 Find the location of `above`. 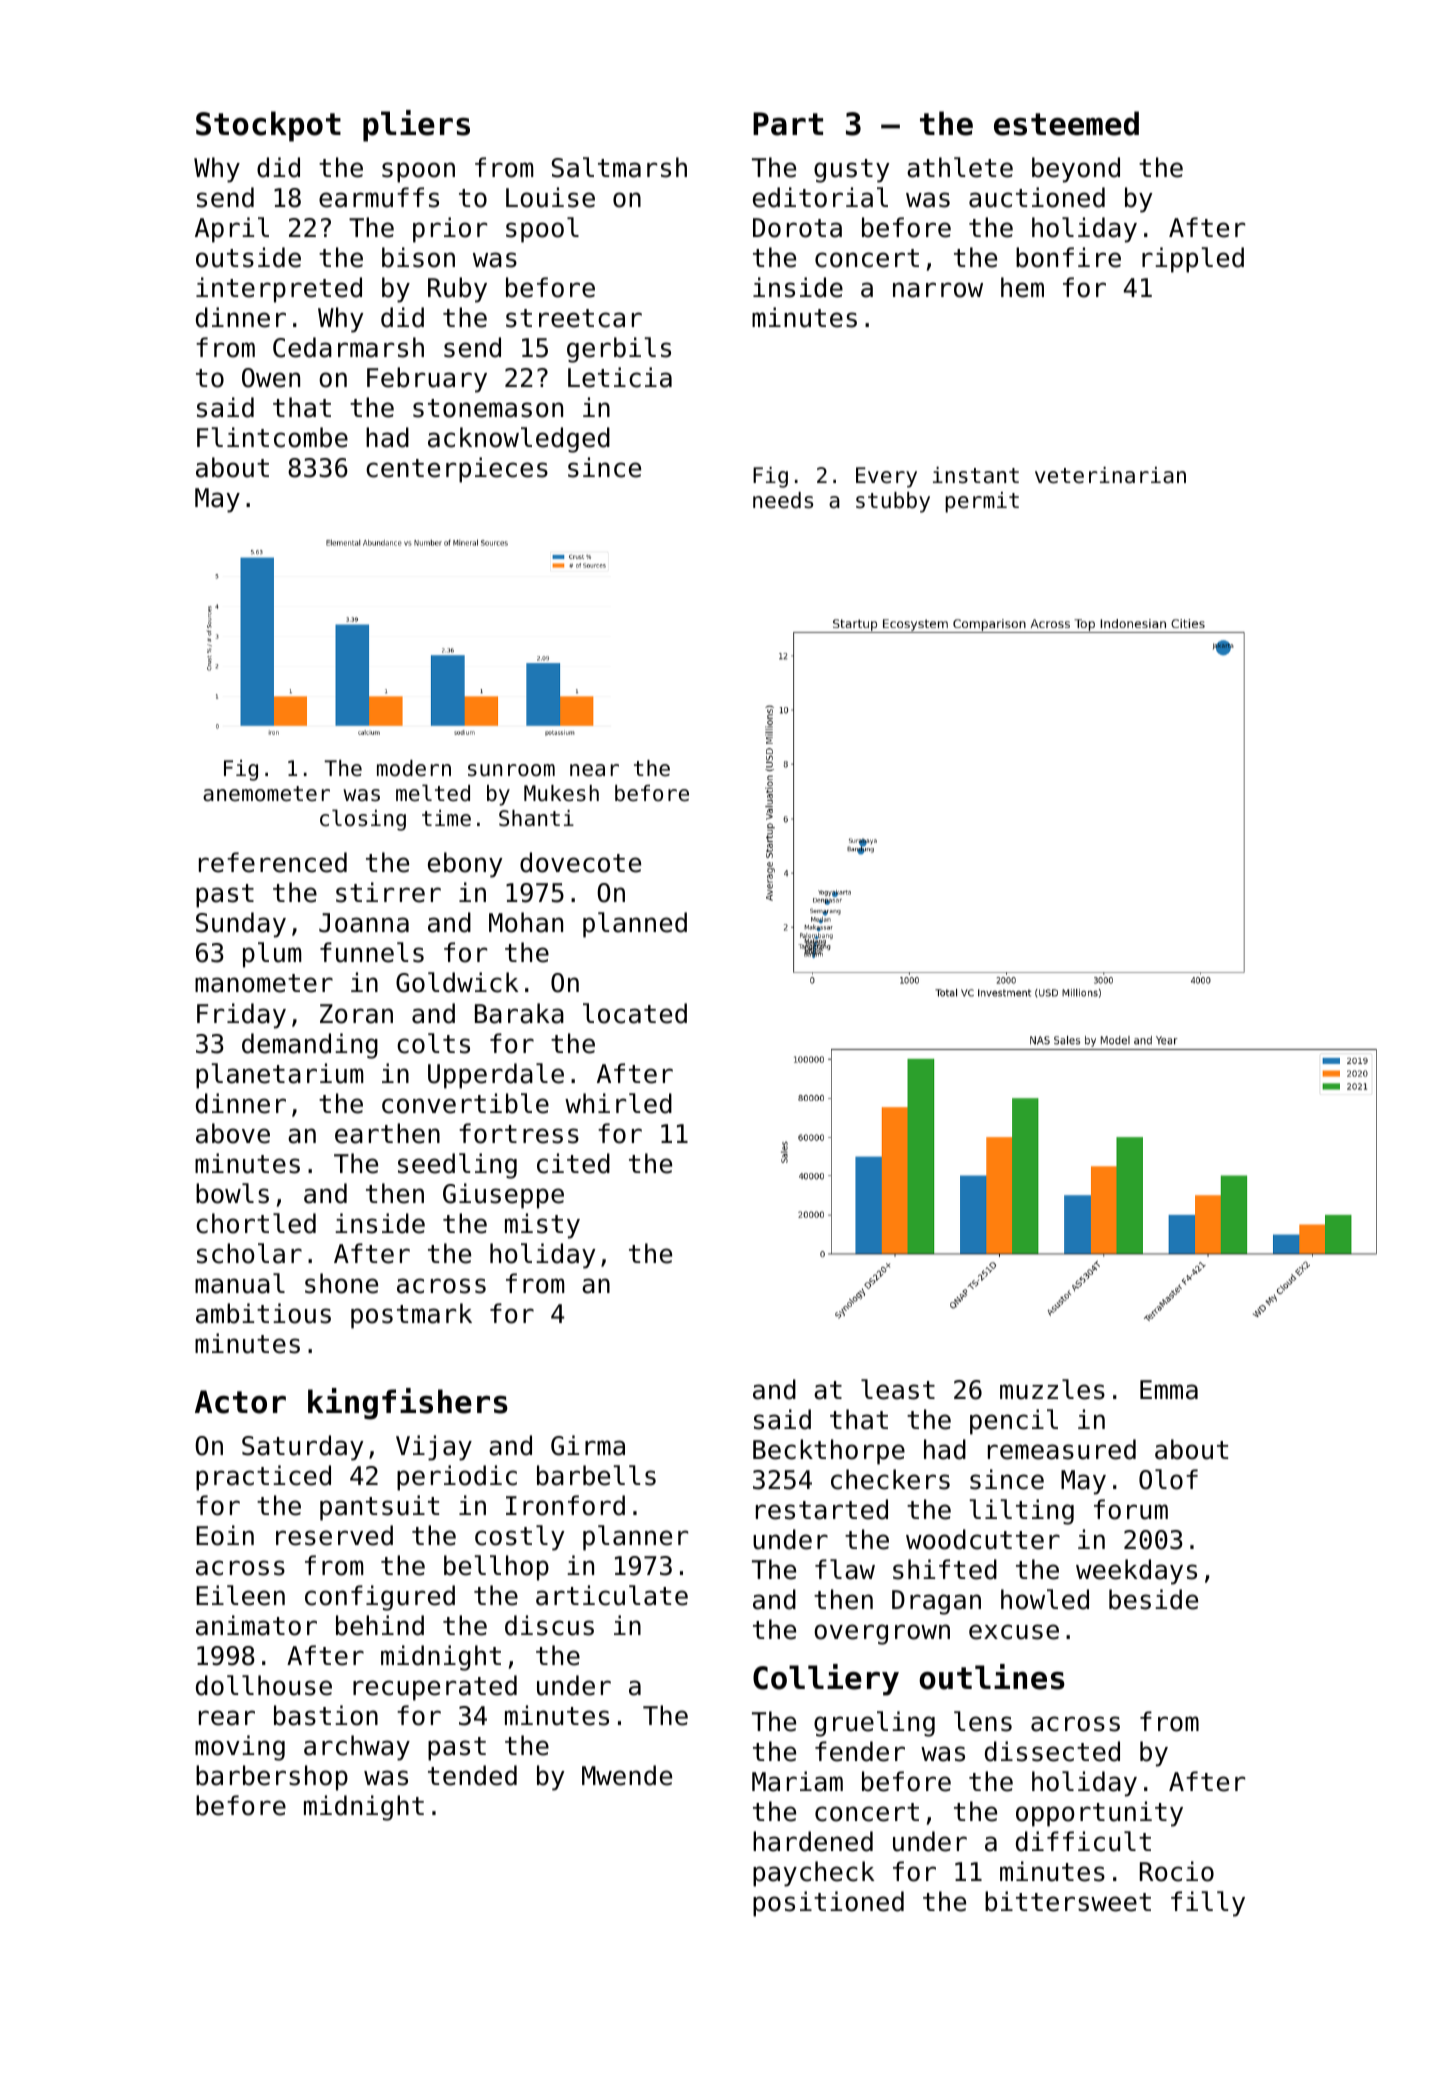

above is located at coordinates (233, 1133).
